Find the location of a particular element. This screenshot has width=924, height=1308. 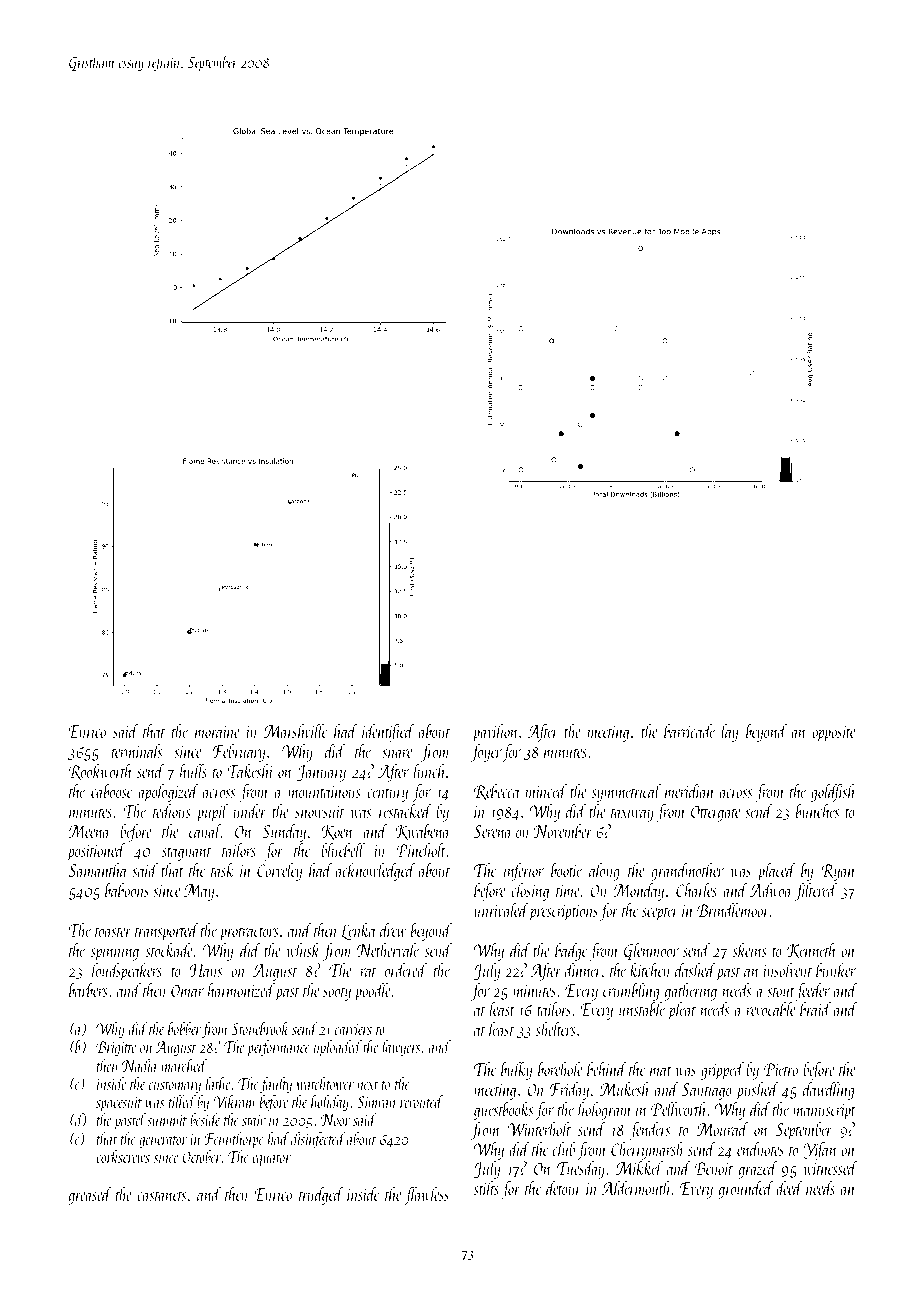

Marshville is located at coordinates (295, 731).
